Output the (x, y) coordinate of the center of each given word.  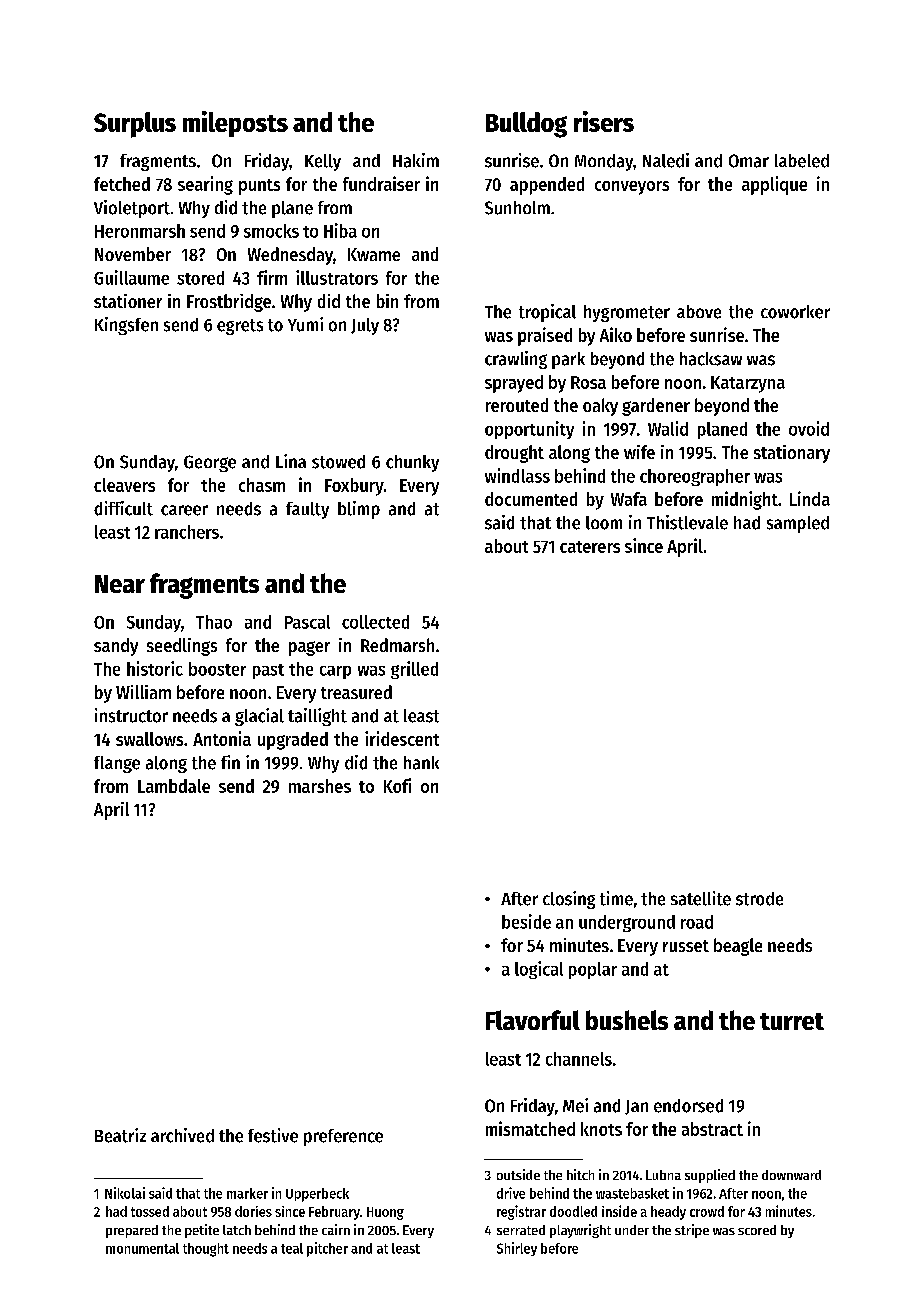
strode (759, 899)
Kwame (374, 254)
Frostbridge (229, 303)
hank (421, 763)
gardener (656, 407)
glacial (259, 717)
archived (182, 1135)
